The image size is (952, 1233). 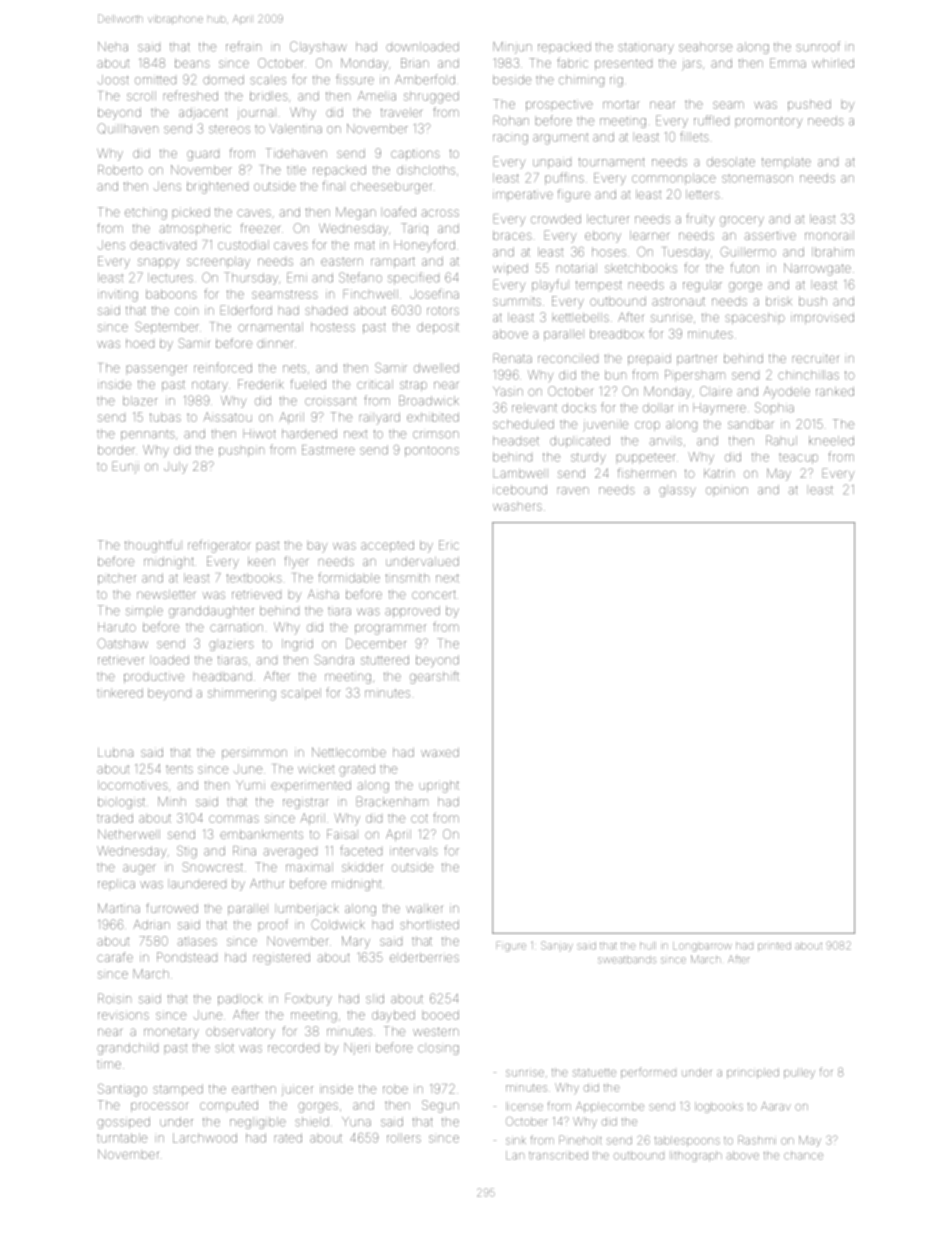 What do you see at coordinates (516, 1141) in the page?
I see `sink` at bounding box center [516, 1141].
